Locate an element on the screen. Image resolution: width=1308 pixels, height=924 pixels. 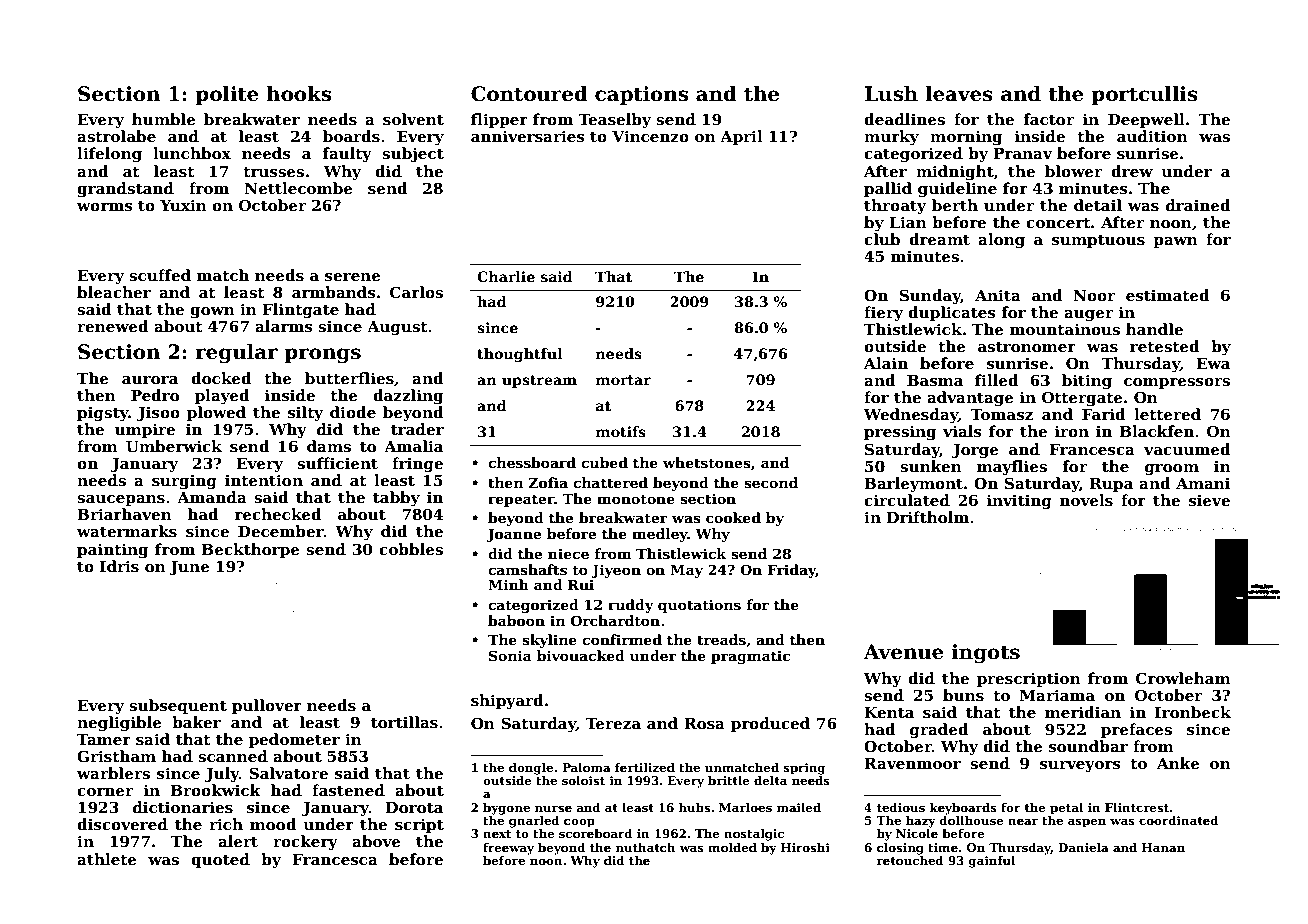
portcullis is located at coordinates (1144, 95).
